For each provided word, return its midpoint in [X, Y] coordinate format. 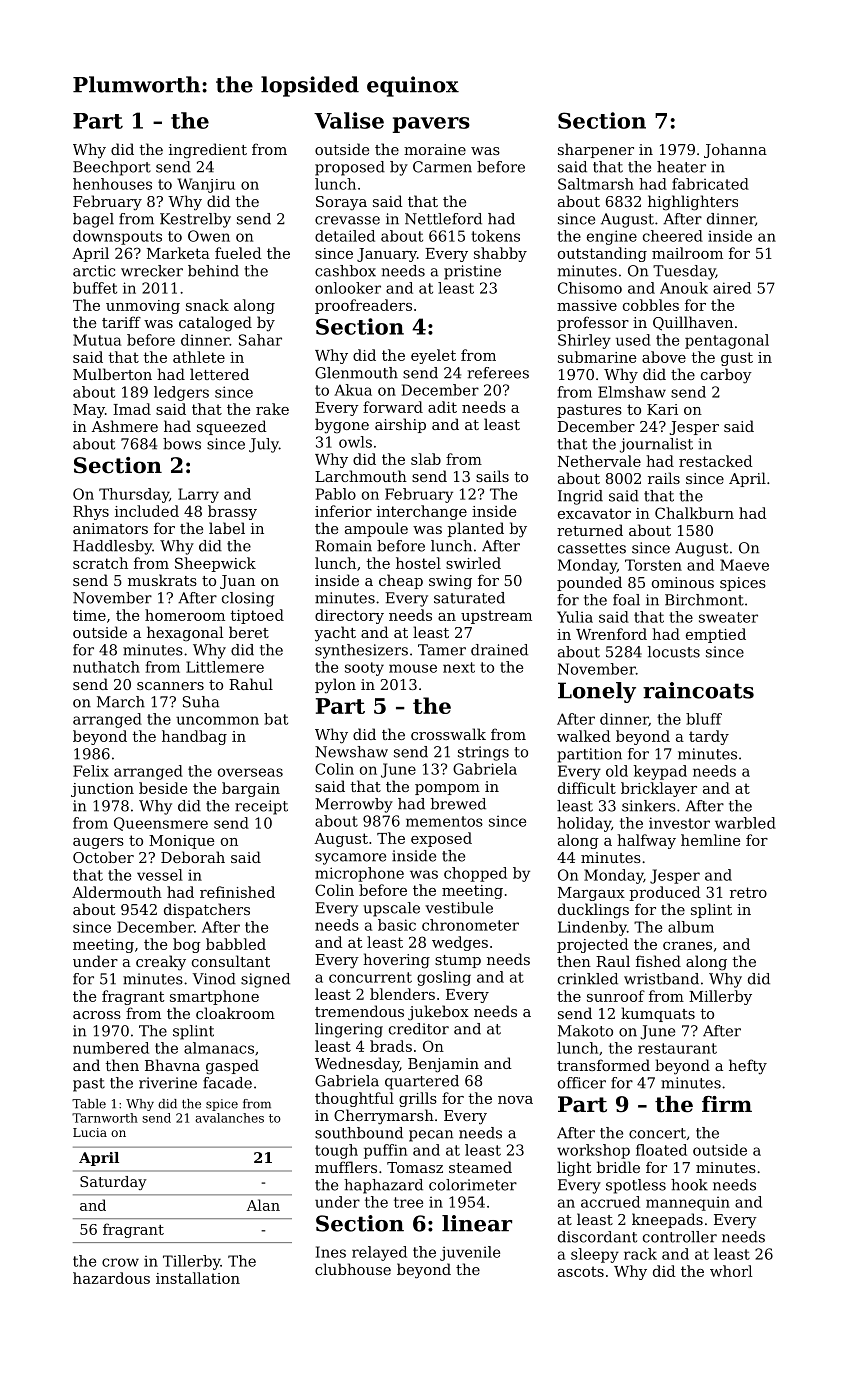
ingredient [208, 151]
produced [665, 893]
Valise [349, 120]
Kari [662, 409]
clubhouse [353, 1269]
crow [120, 1262]
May [89, 411]
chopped [475, 874]
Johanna [735, 150]
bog [187, 945]
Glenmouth [356, 373]
